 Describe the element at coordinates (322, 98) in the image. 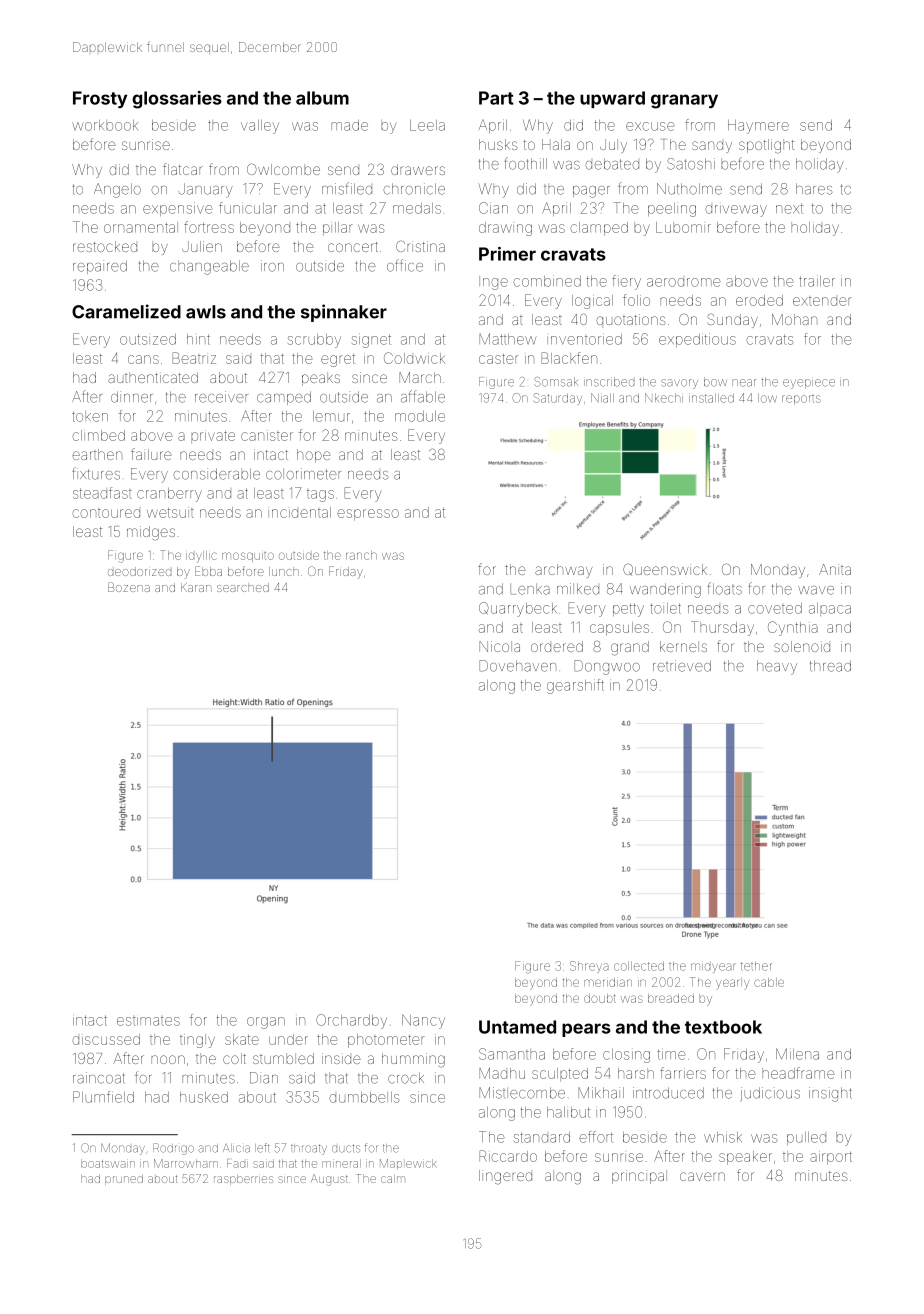

I see `album` at that location.
